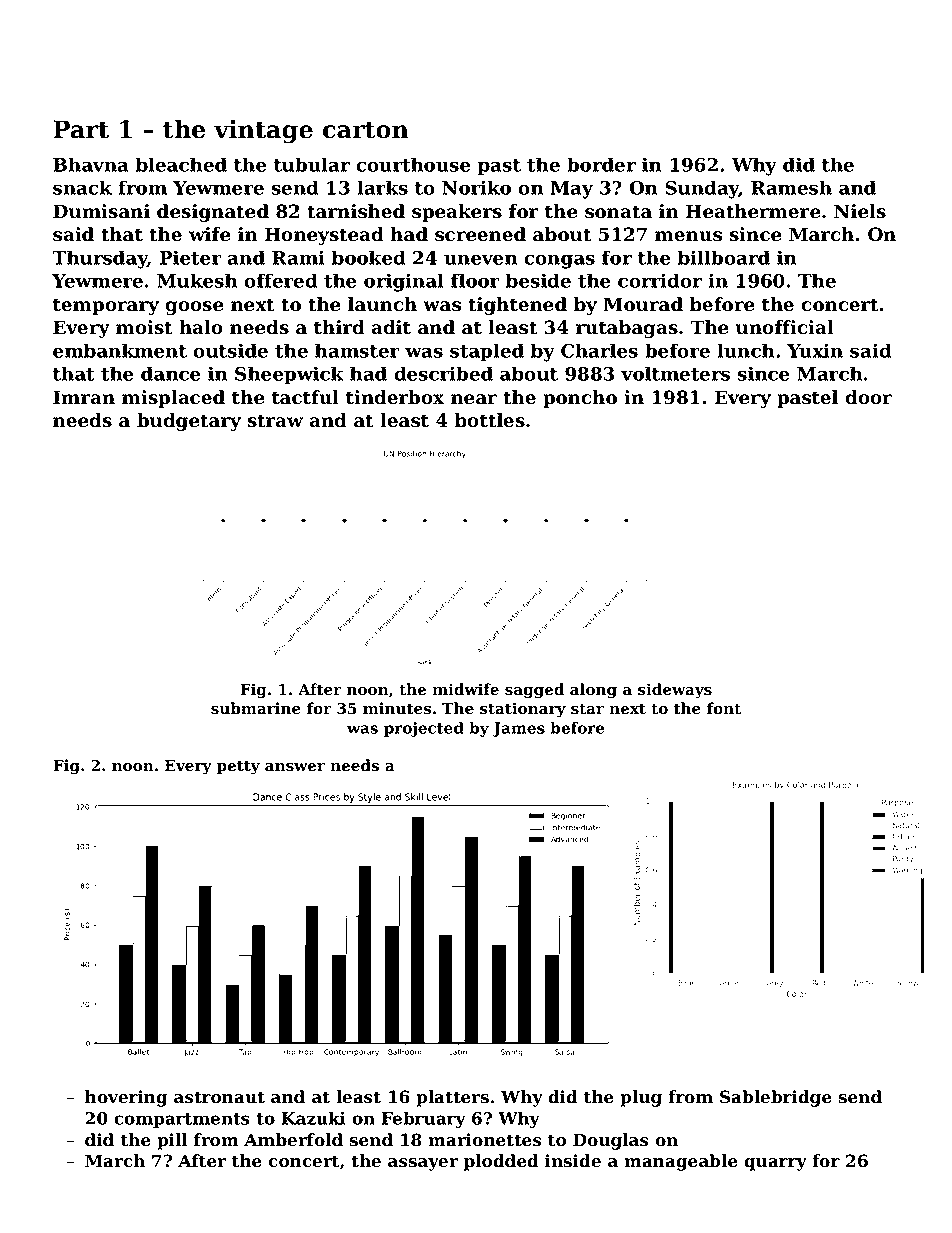 Image resolution: width=952 pixels, height=1233 pixels. Describe the element at coordinates (256, 708) in the screenshot. I see `submarine` at that location.
